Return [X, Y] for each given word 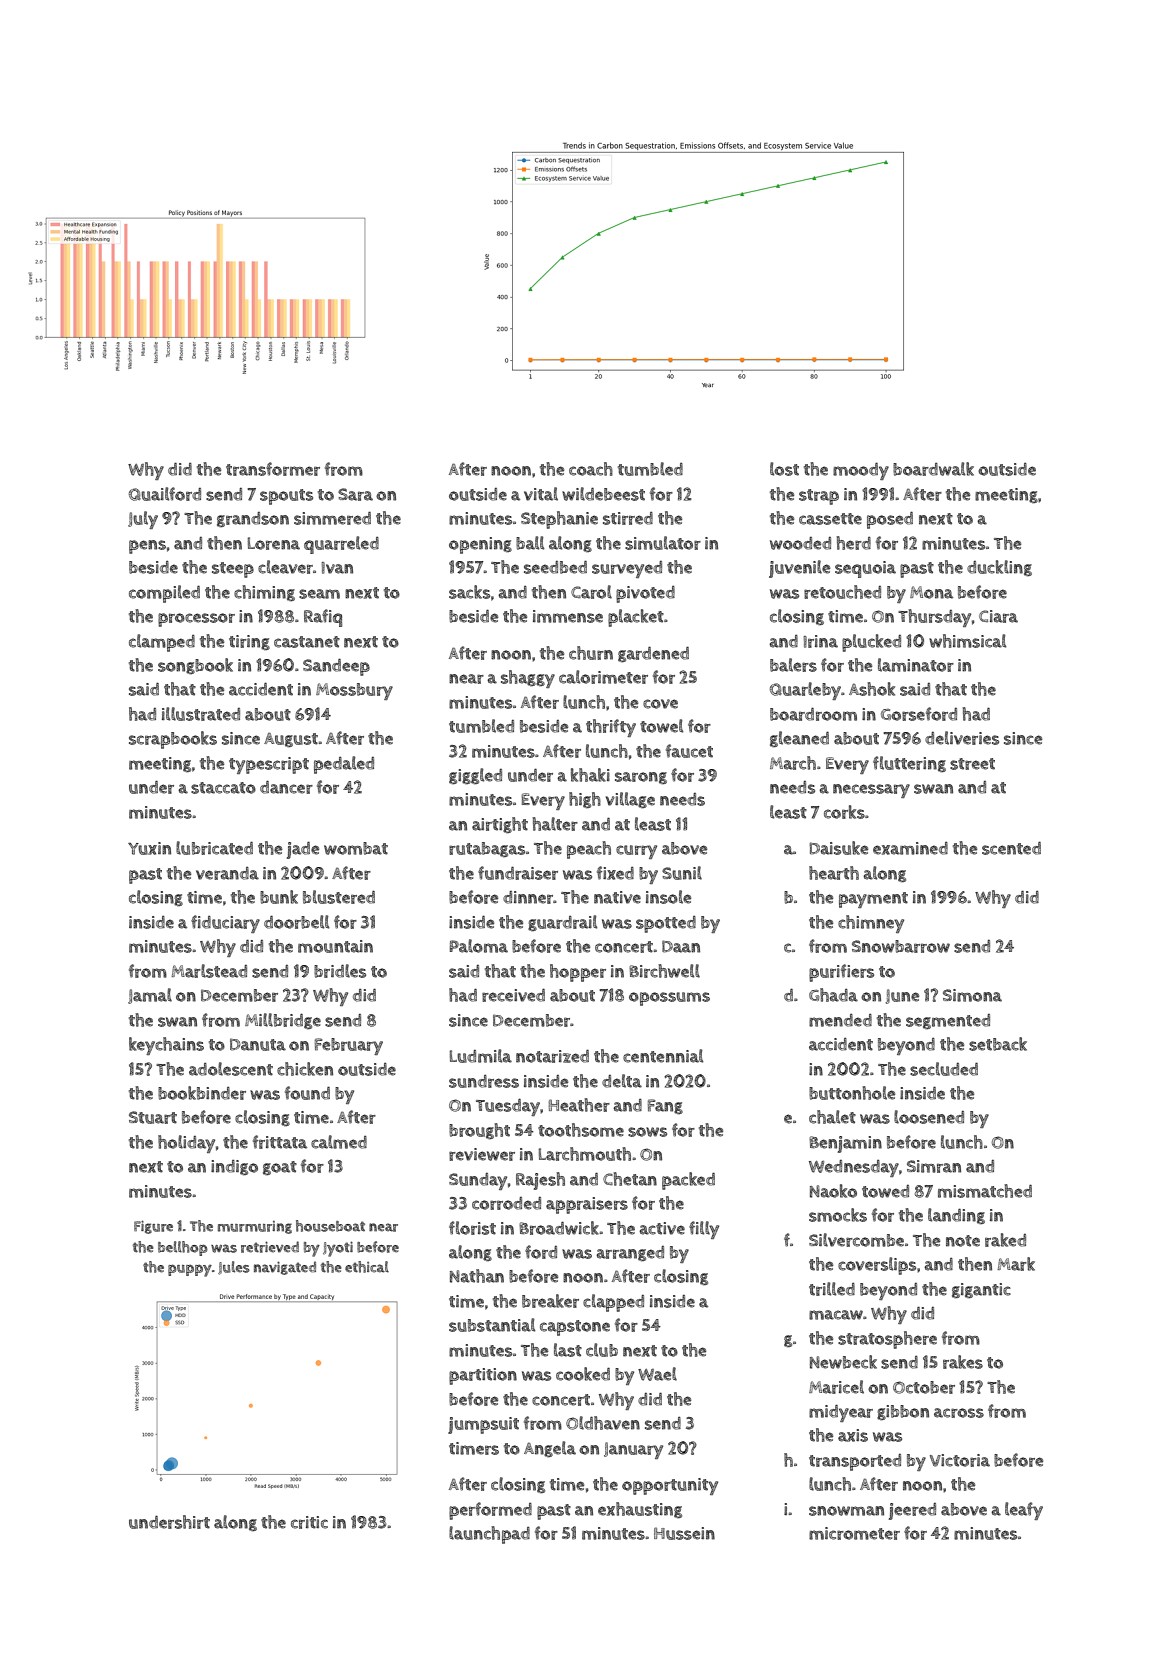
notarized [552, 1056]
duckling [999, 568]
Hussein [684, 1533]
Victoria [960, 1460]
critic [309, 1522]
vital [541, 494]
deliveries [962, 738]
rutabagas [487, 849]
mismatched [985, 1191]
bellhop [183, 1248]
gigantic [981, 1290]
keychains [166, 1046]
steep [233, 570]
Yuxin [149, 848]
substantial [492, 1325]
